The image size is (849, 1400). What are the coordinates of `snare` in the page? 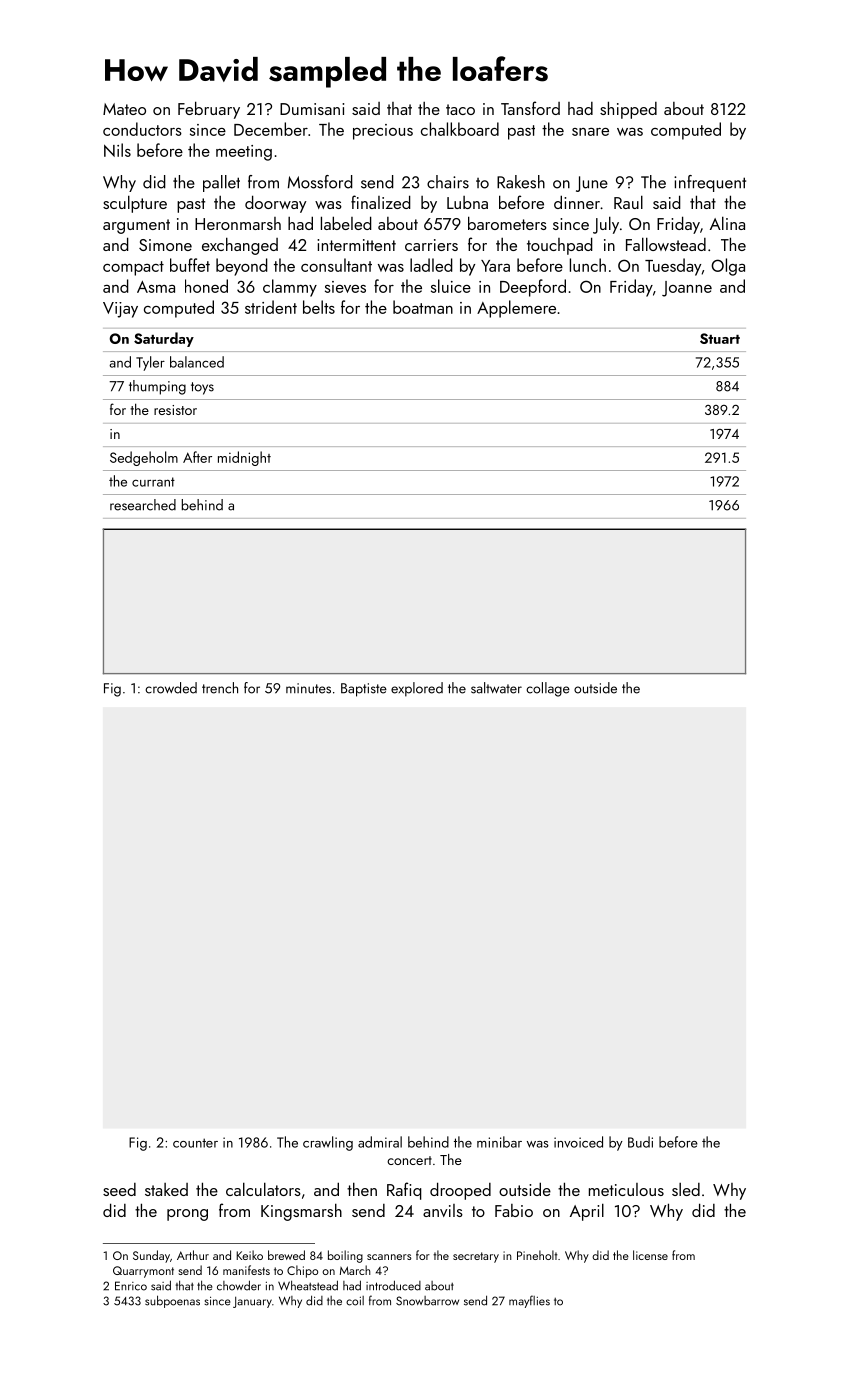 It's located at (590, 132).
